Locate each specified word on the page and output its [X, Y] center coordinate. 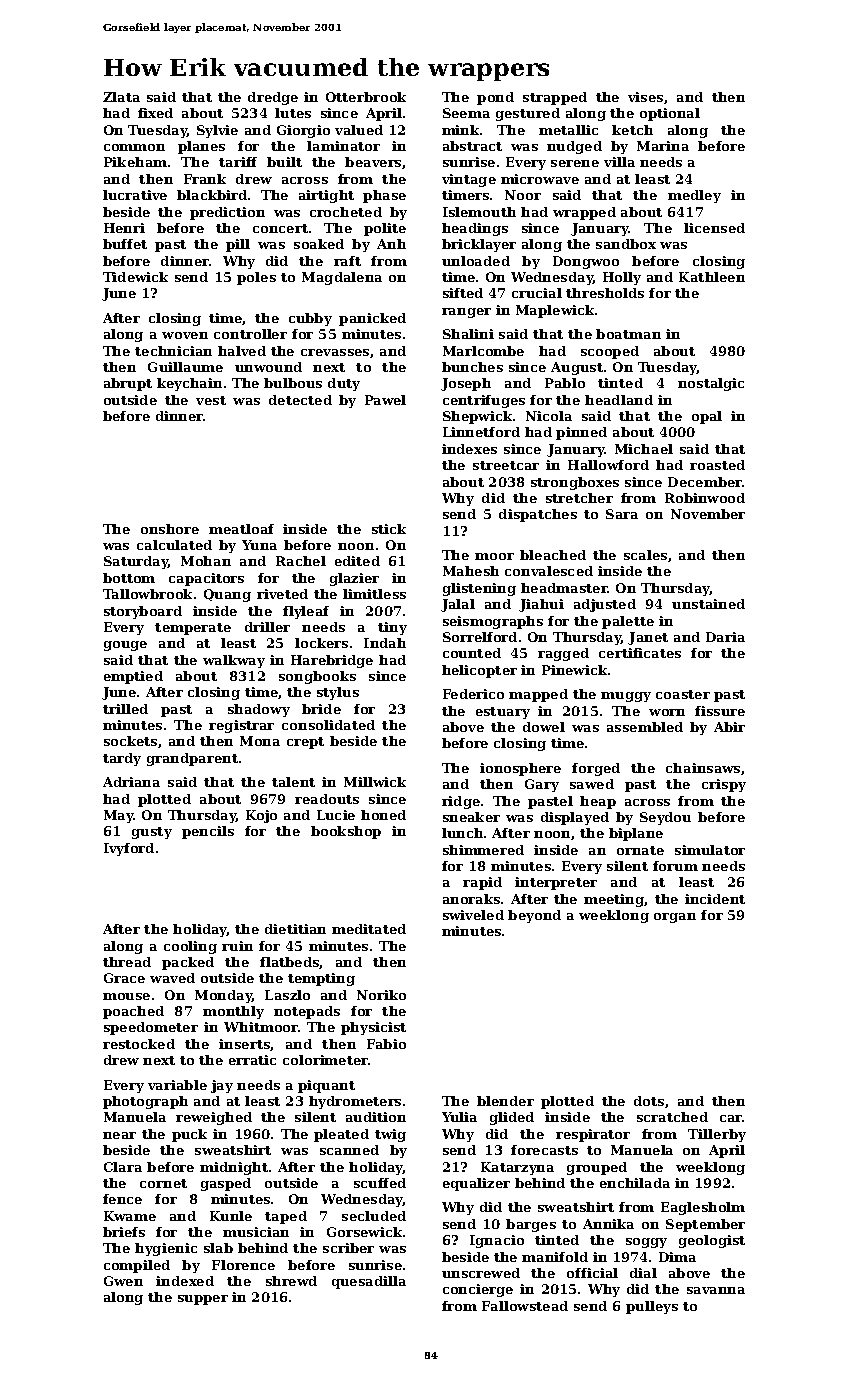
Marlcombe [483, 351]
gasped [226, 1184]
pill [238, 245]
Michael [644, 449]
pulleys [652, 1307]
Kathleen [712, 277]
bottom [129, 578]
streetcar [506, 465]
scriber [348, 1248]
